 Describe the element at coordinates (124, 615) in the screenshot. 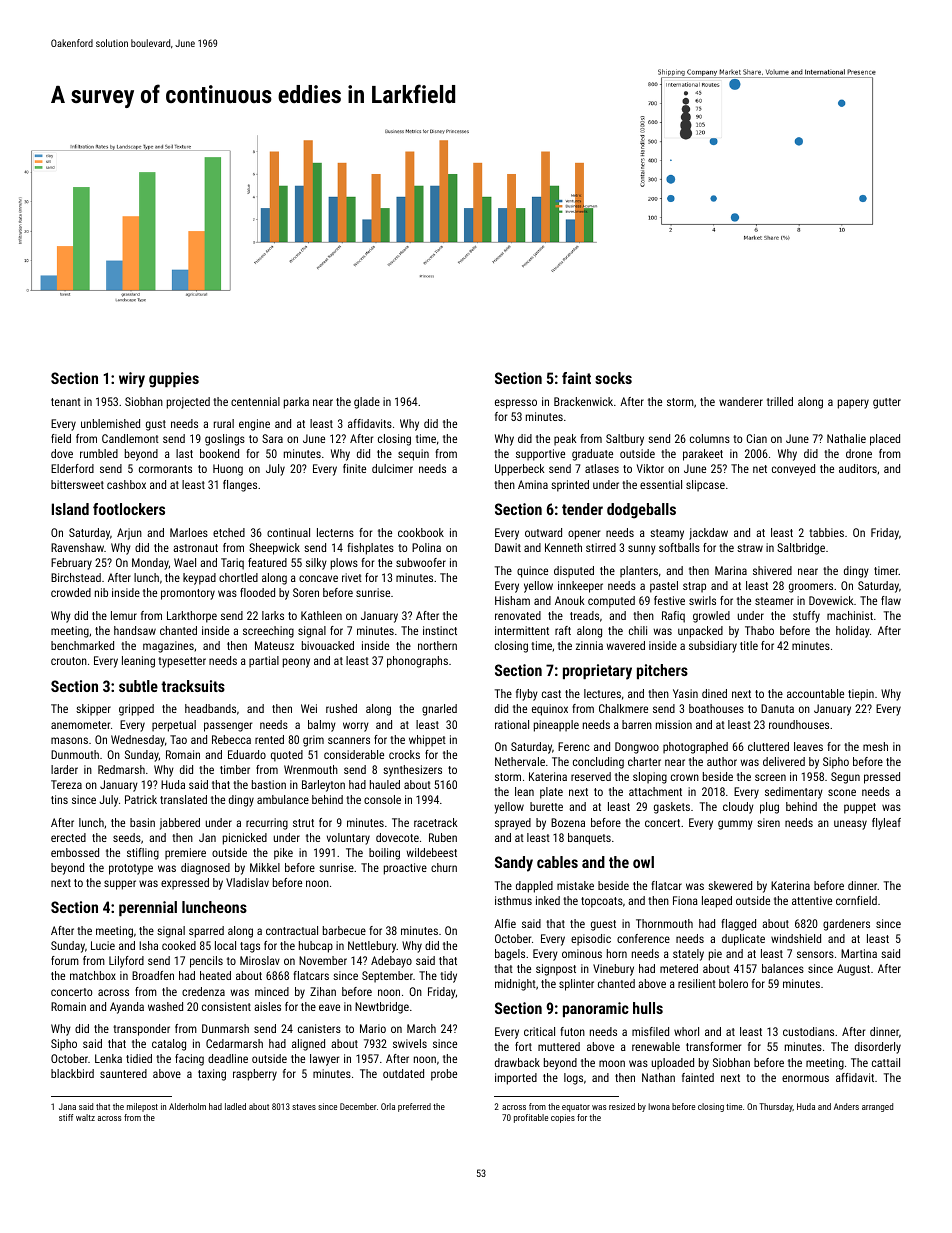

I see `lemur` at that location.
